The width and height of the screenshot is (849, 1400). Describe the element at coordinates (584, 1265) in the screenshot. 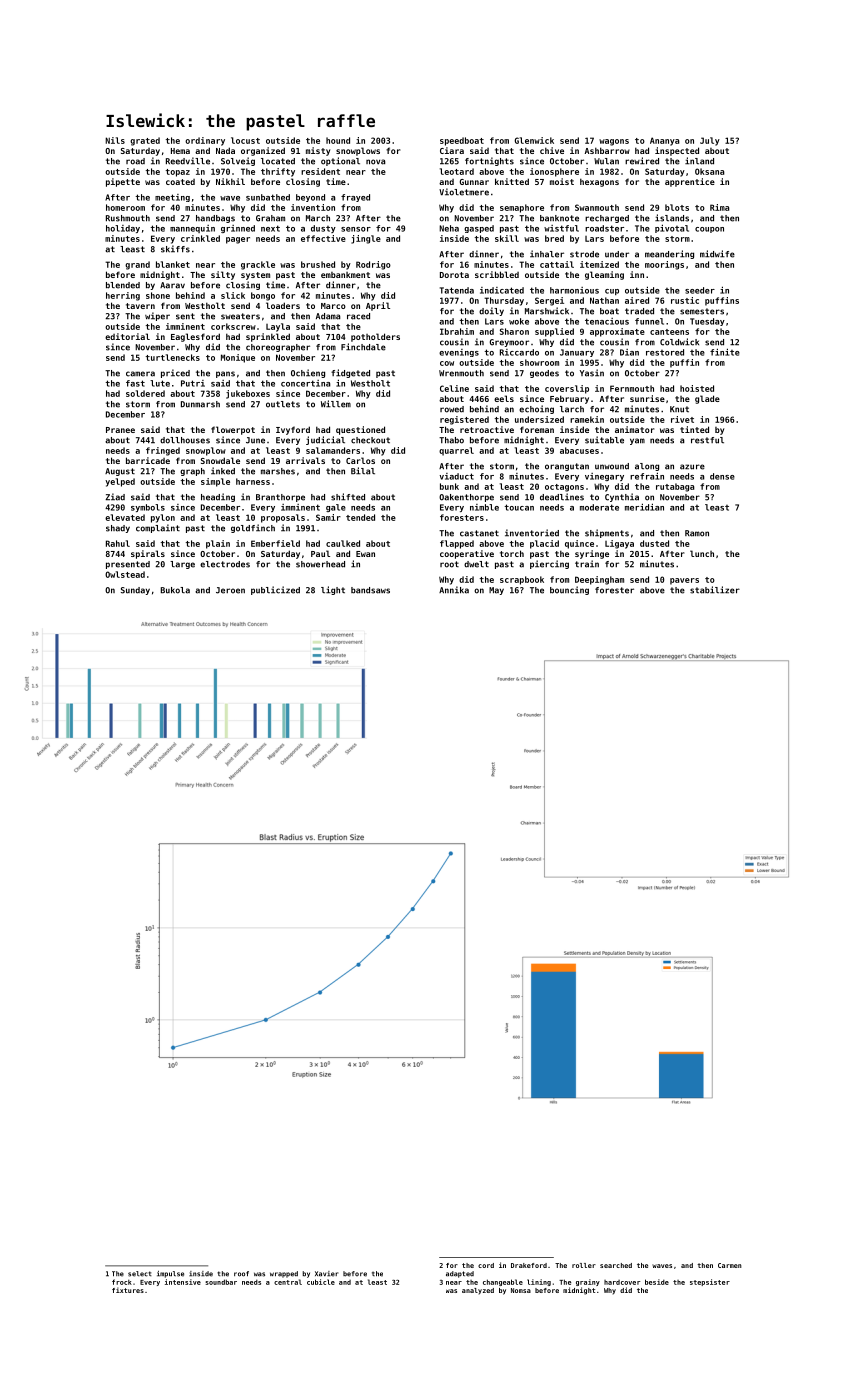

I see `roller` at that location.
